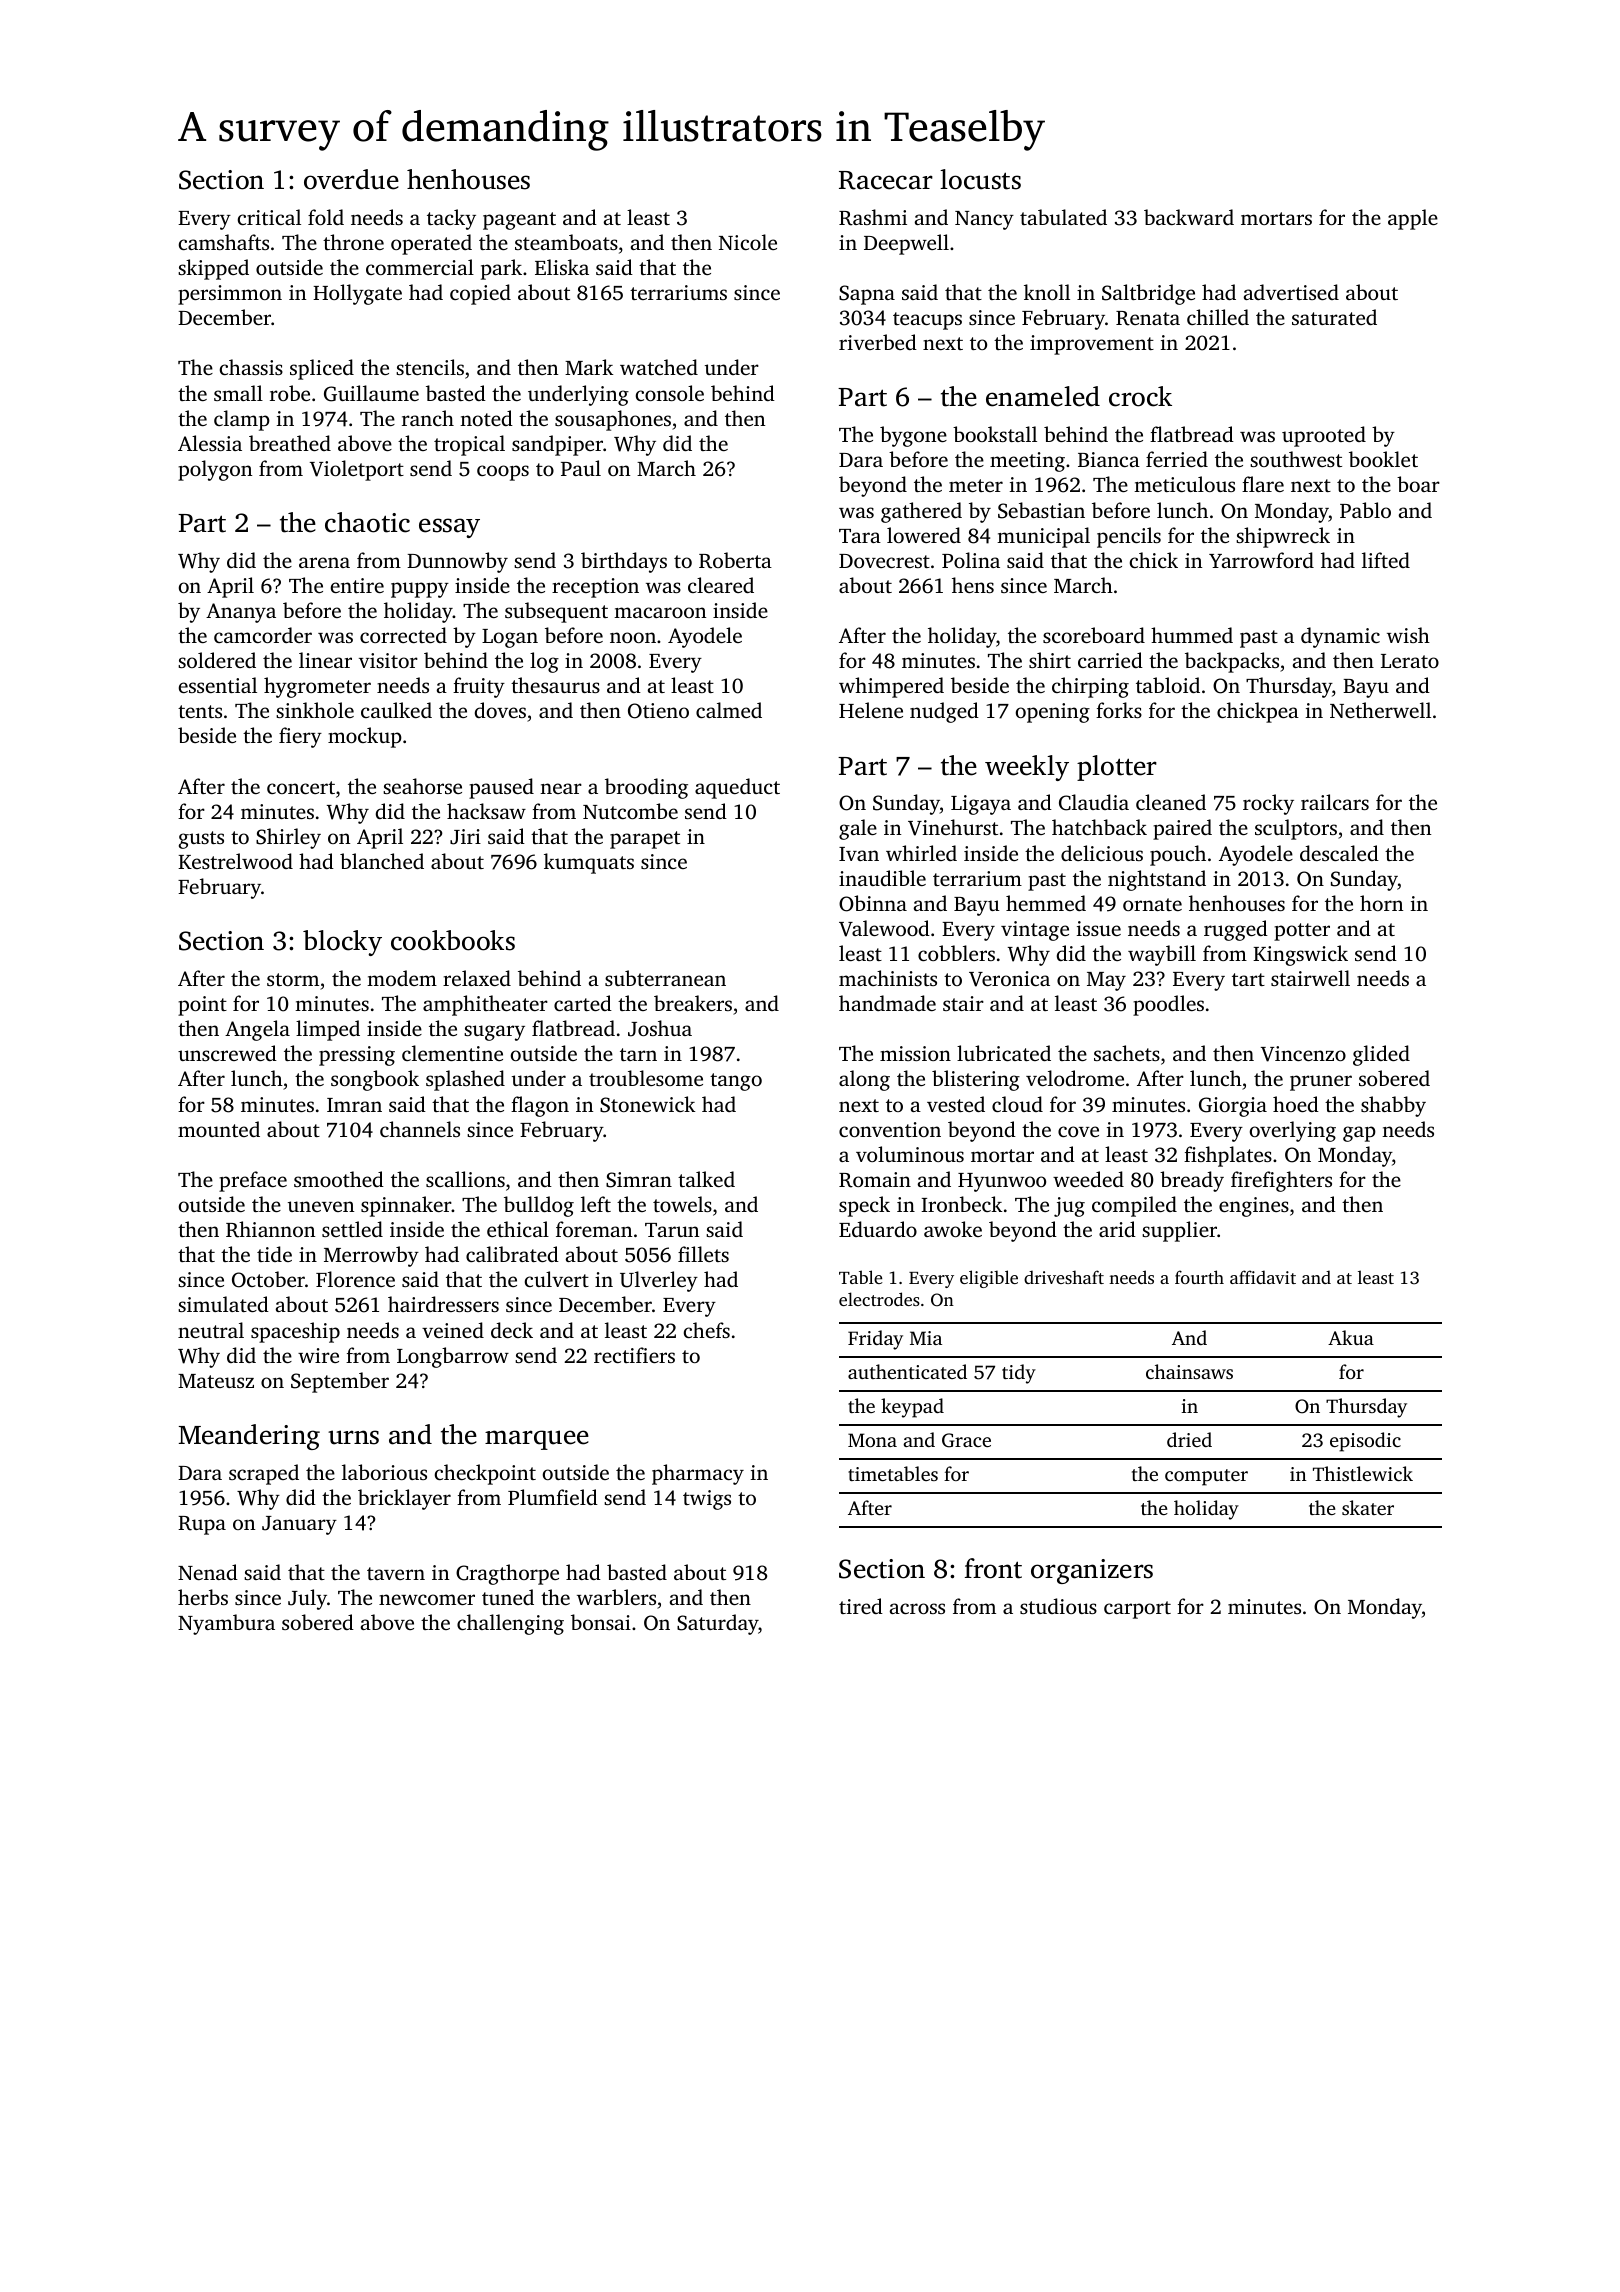 The width and height of the image is (1620, 2292). Describe the element at coordinates (226, 1624) in the image. I see `Nyambura` at that location.
